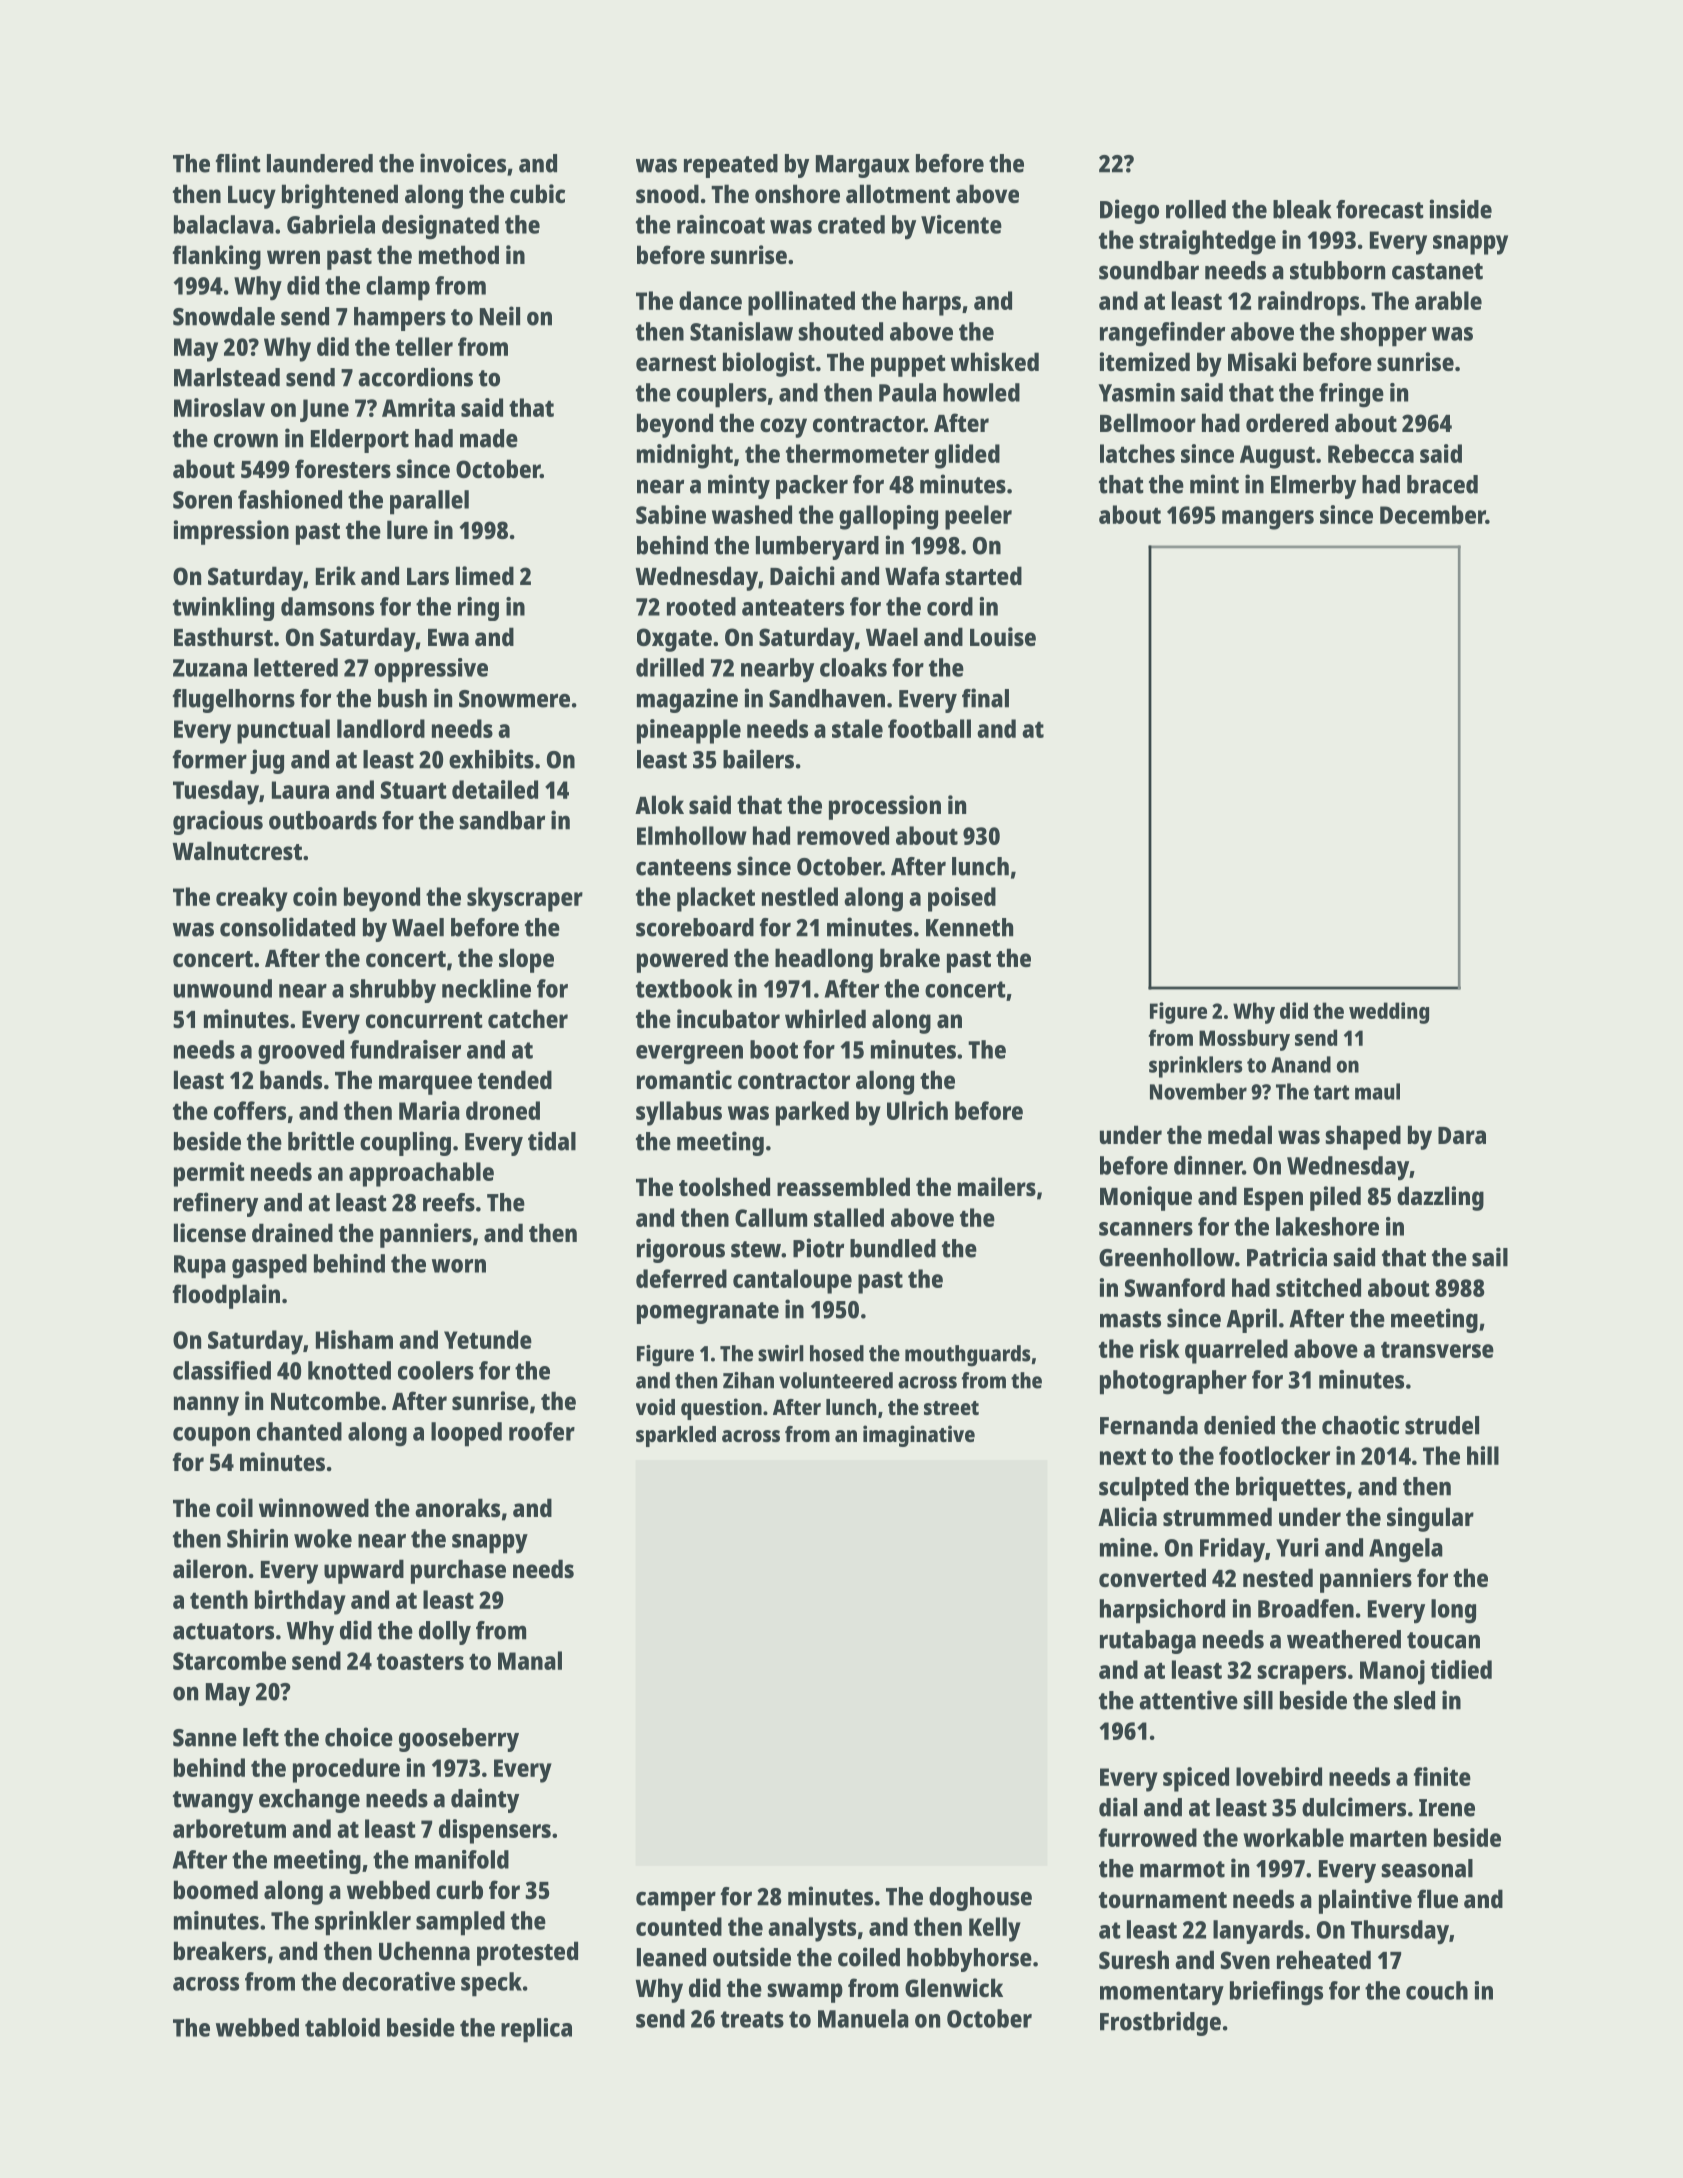 The height and width of the document is (2178, 1683). Describe the element at coordinates (448, 637) in the document. I see `Ewa` at that location.
